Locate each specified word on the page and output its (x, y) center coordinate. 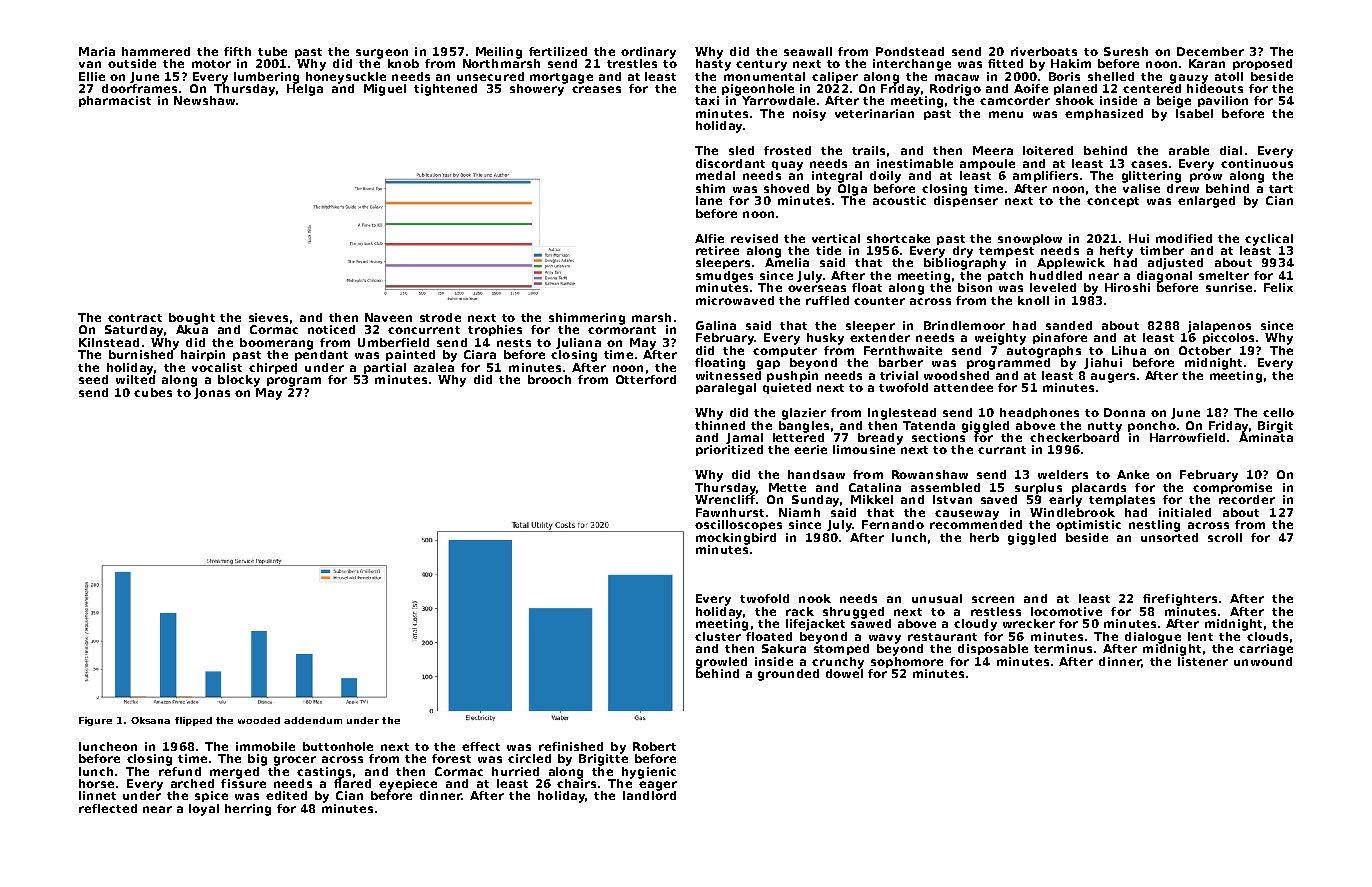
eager (658, 786)
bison (975, 287)
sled (741, 150)
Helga (305, 90)
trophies (495, 330)
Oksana (150, 720)
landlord (649, 795)
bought (192, 319)
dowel (844, 673)
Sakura (784, 648)
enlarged (1206, 202)
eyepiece (408, 785)
